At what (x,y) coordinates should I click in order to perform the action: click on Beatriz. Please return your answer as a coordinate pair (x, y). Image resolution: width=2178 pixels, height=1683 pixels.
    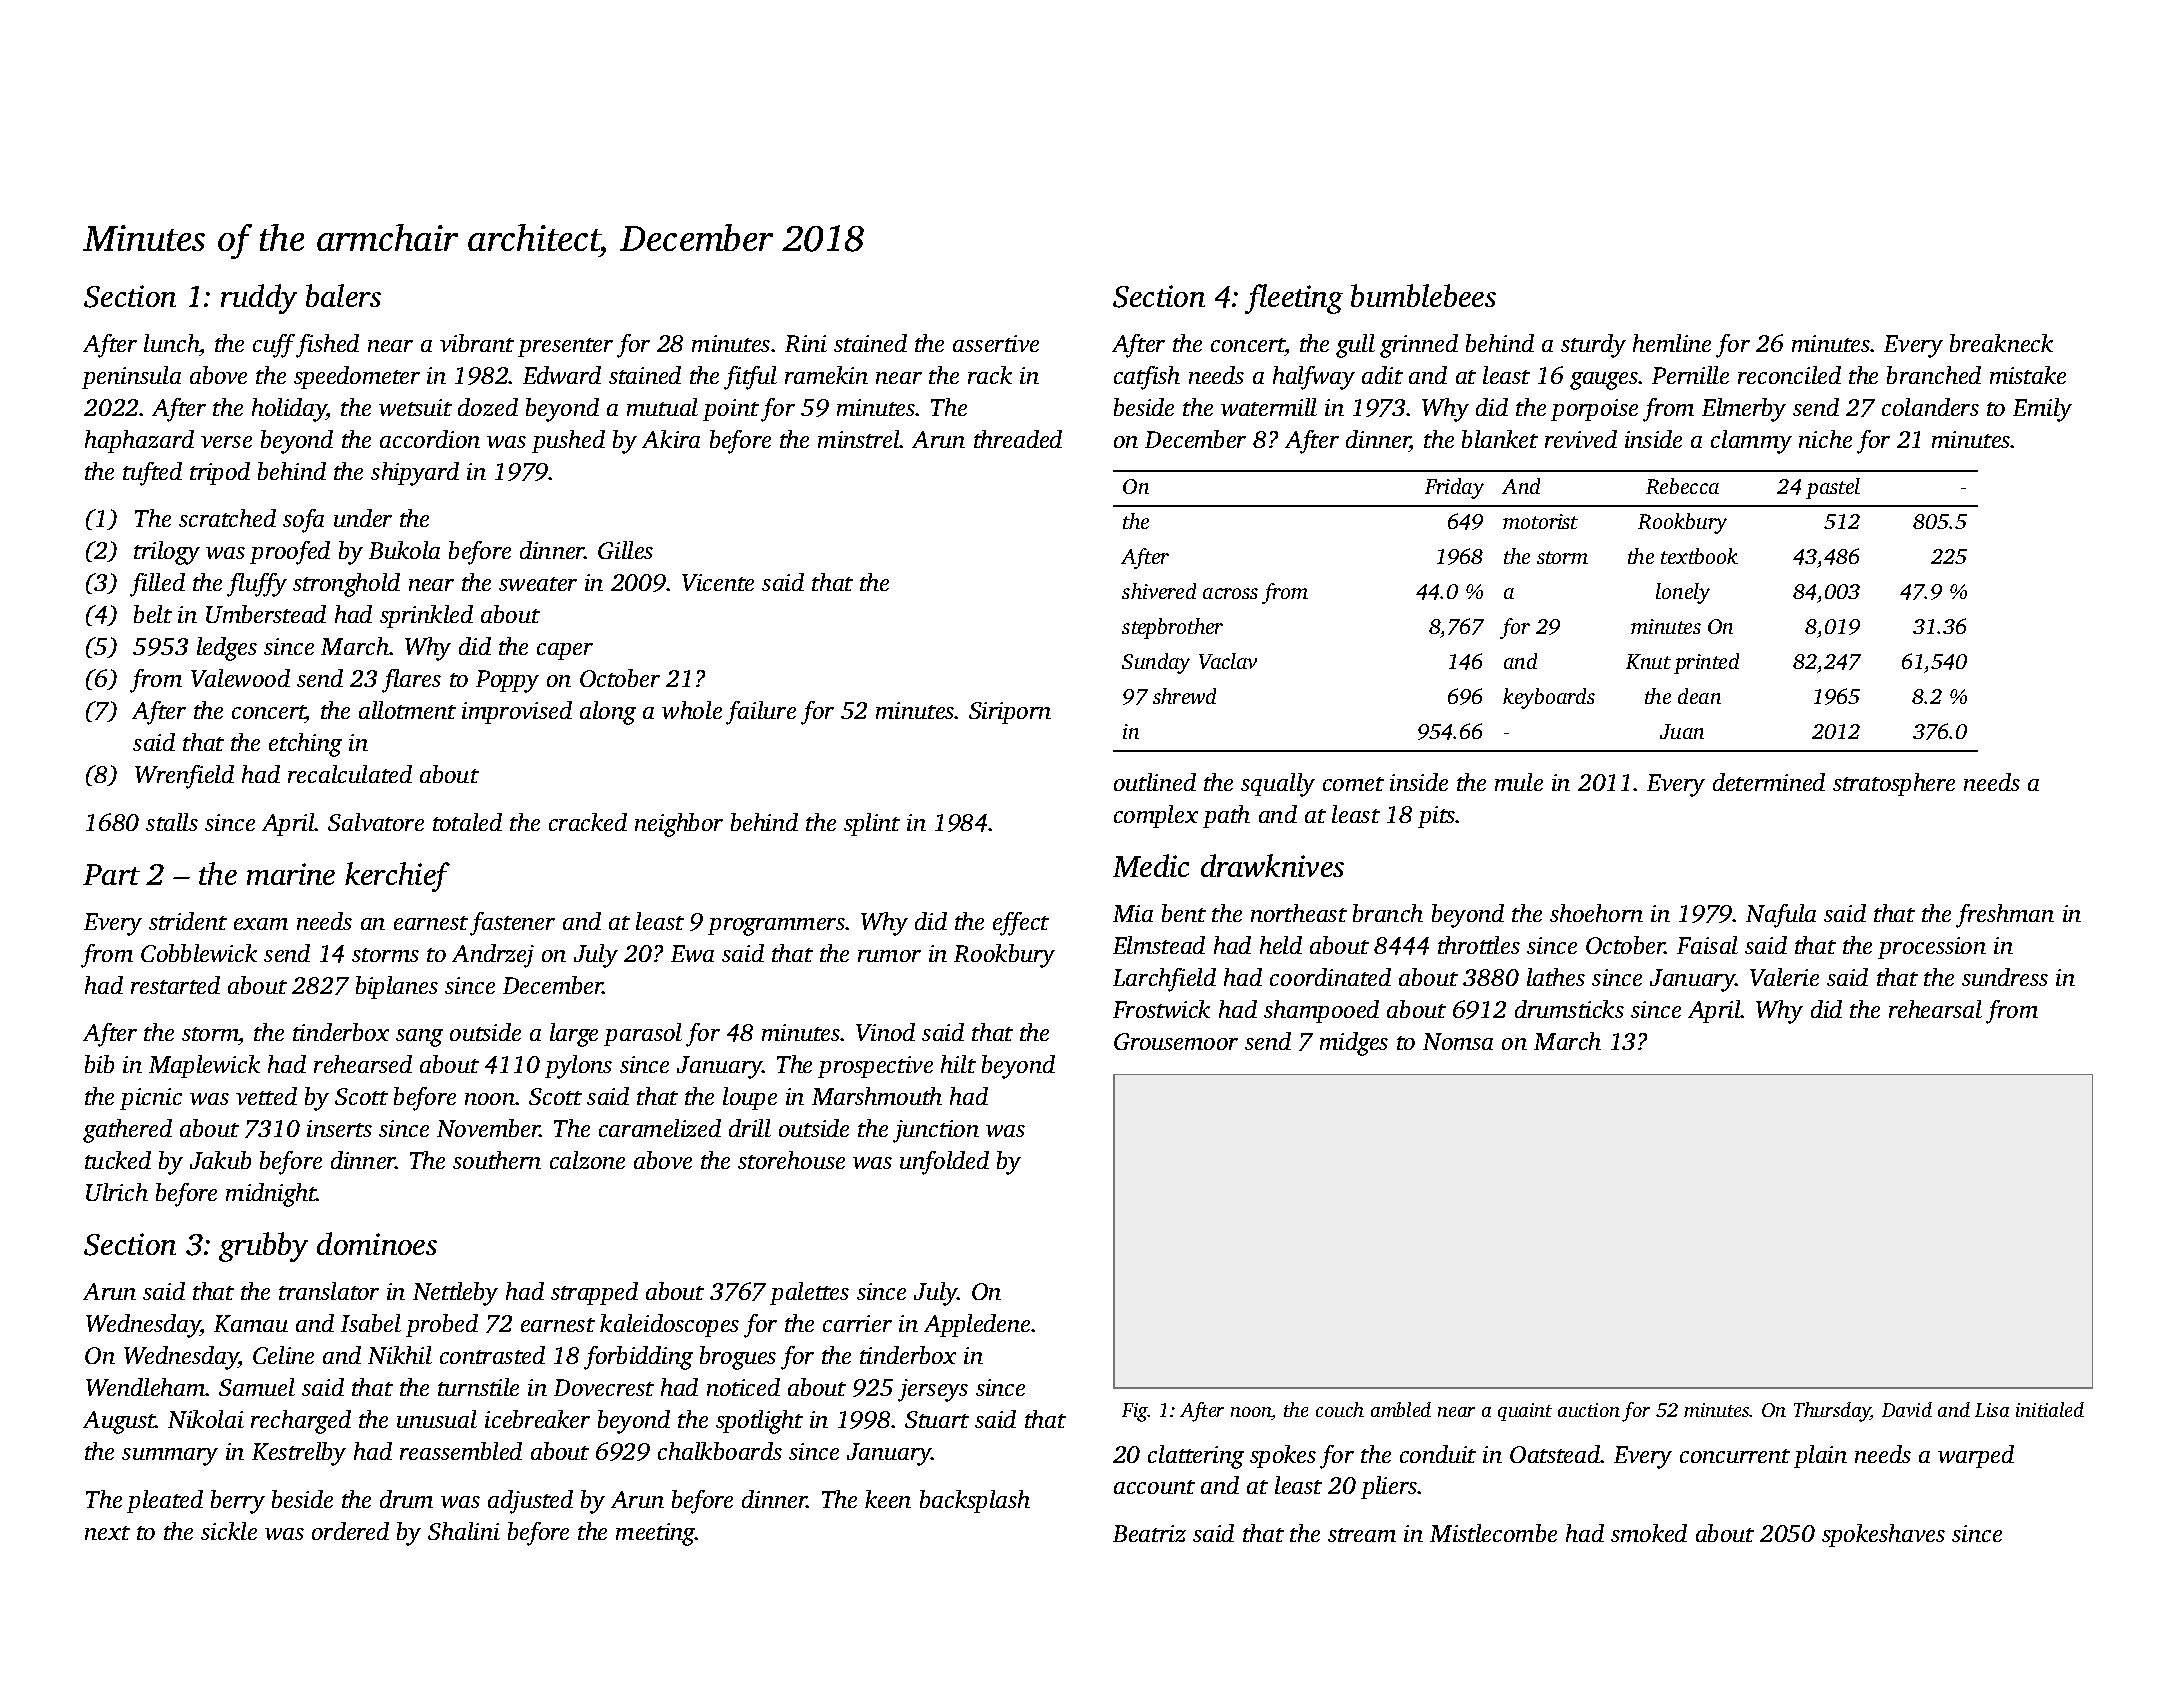
    Looking at the image, I should click on (1149, 1533).
